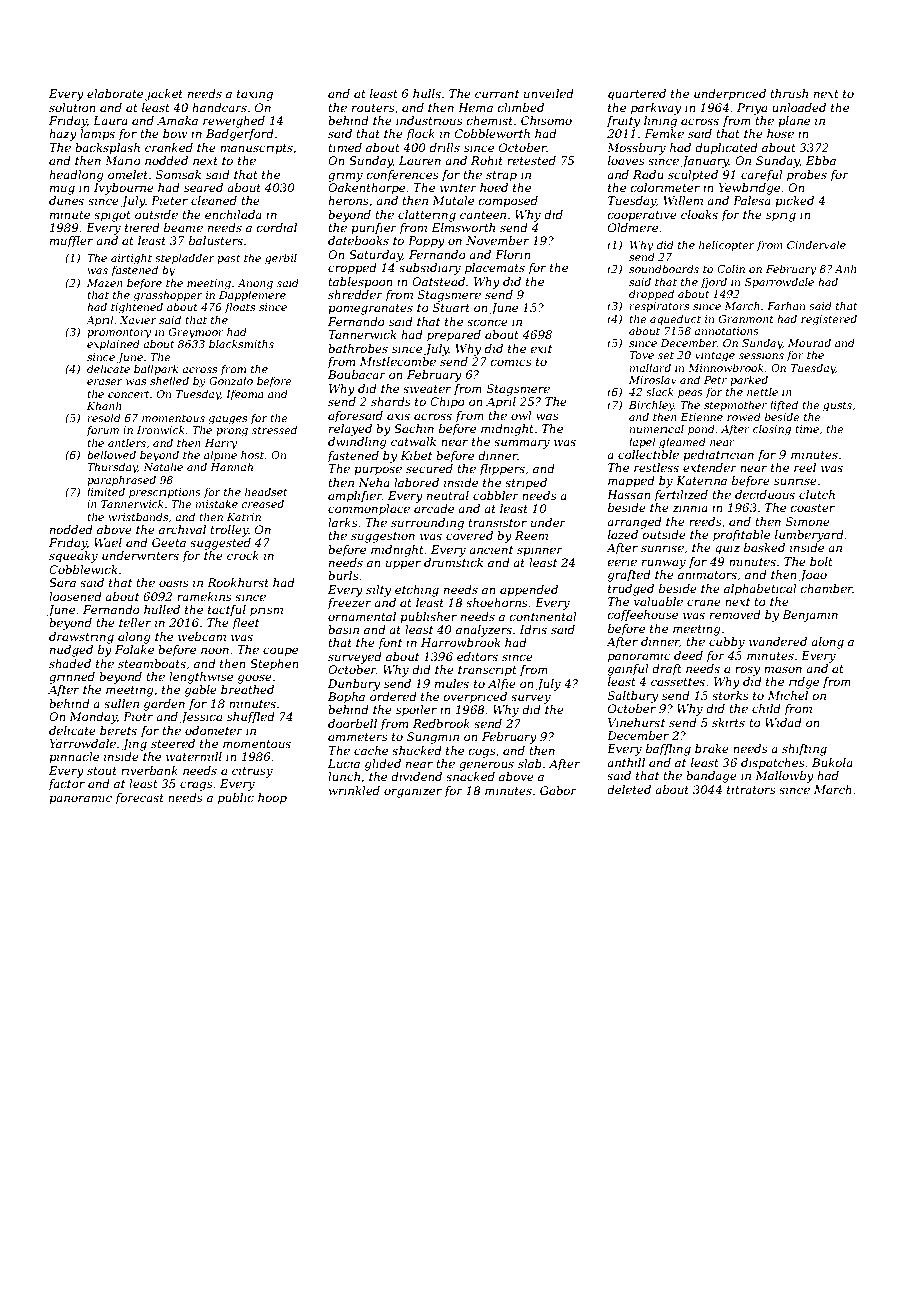  Describe the element at coordinates (497, 94) in the screenshot. I see `currant` at that location.
